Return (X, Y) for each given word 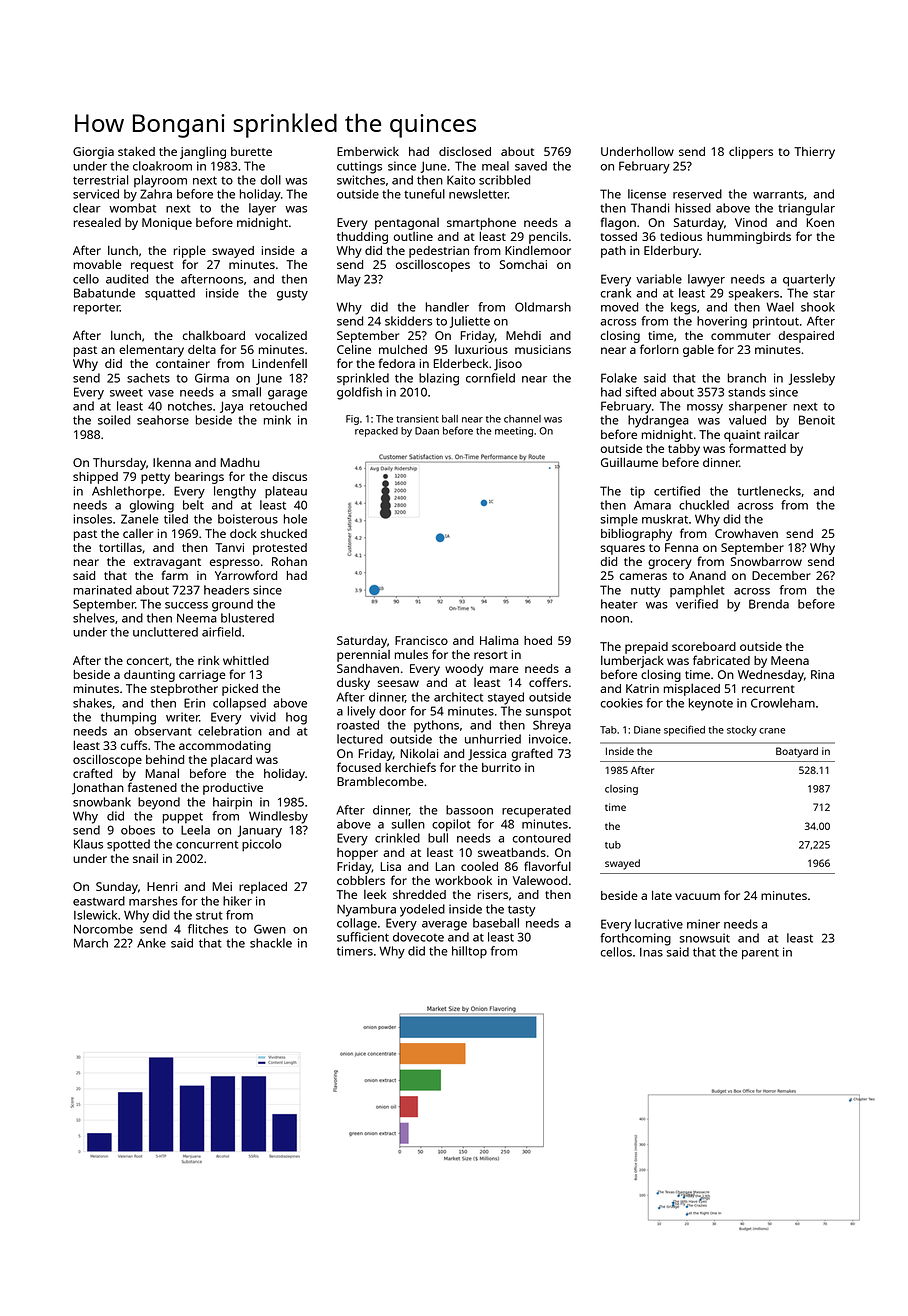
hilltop (469, 952)
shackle (271, 943)
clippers (751, 153)
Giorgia (93, 153)
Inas (651, 952)
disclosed (465, 151)
